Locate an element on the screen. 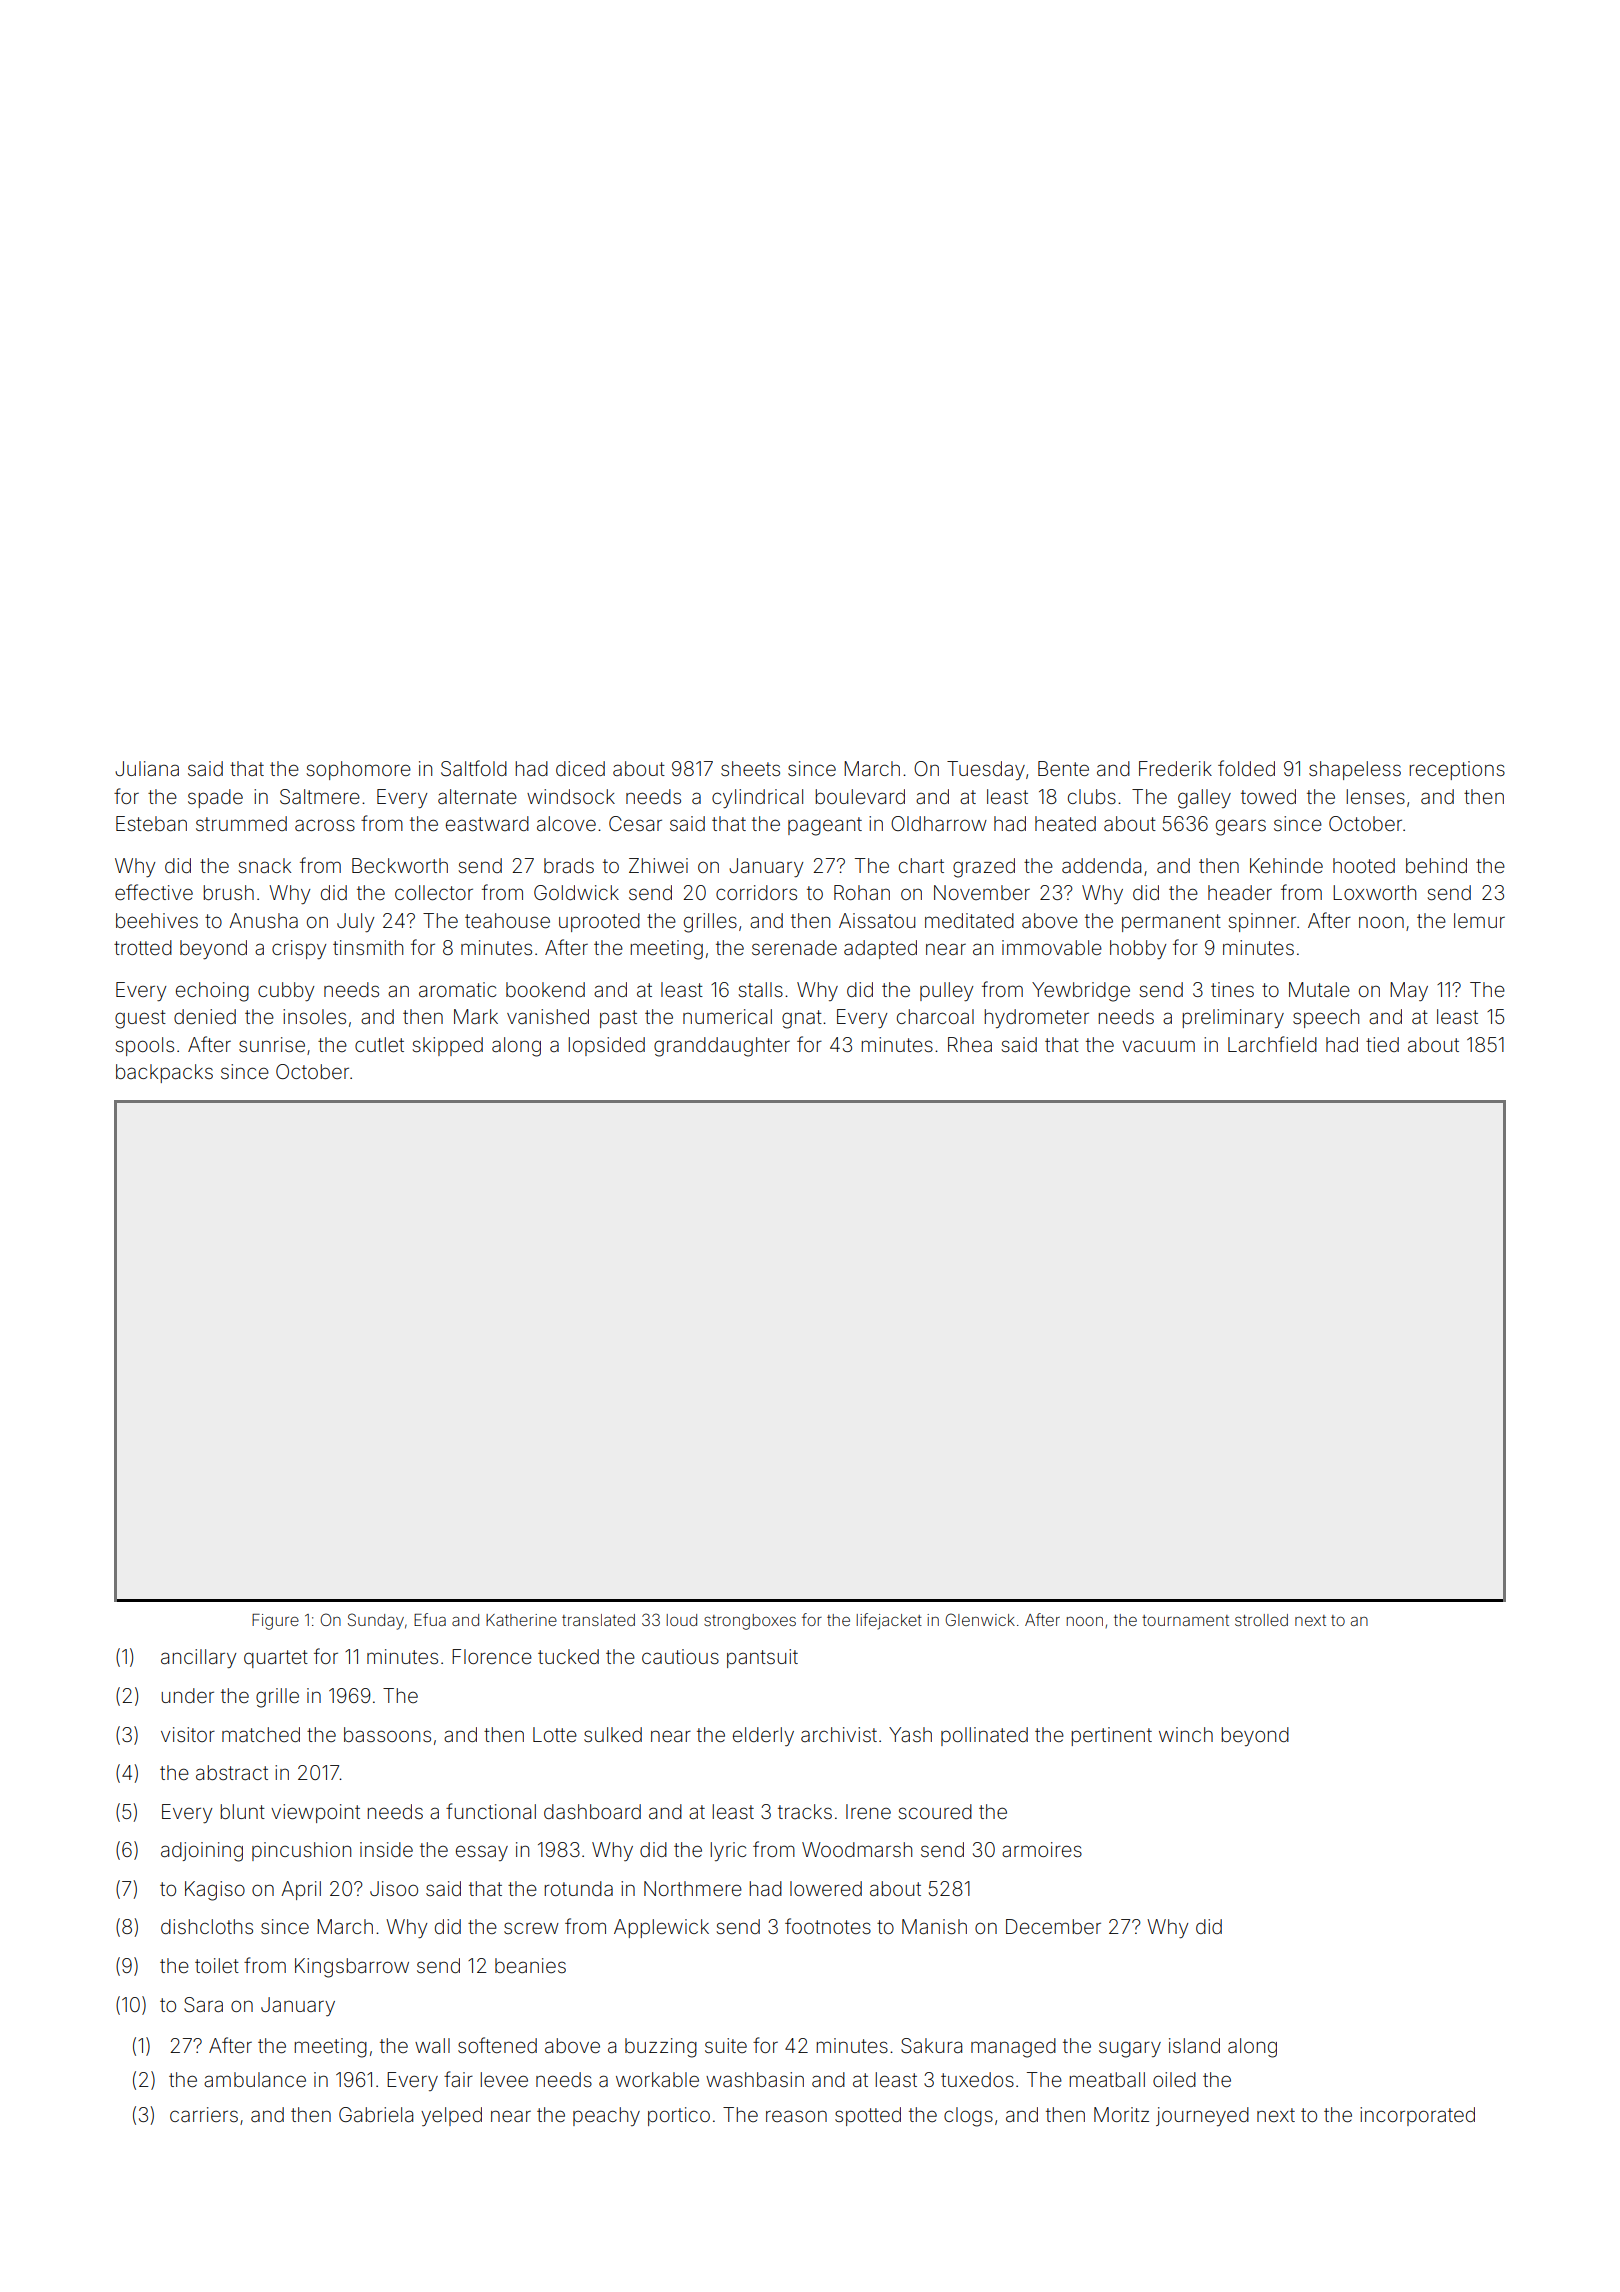 Image resolution: width=1620 pixels, height=2292 pixels. hobby is located at coordinates (1138, 949).
